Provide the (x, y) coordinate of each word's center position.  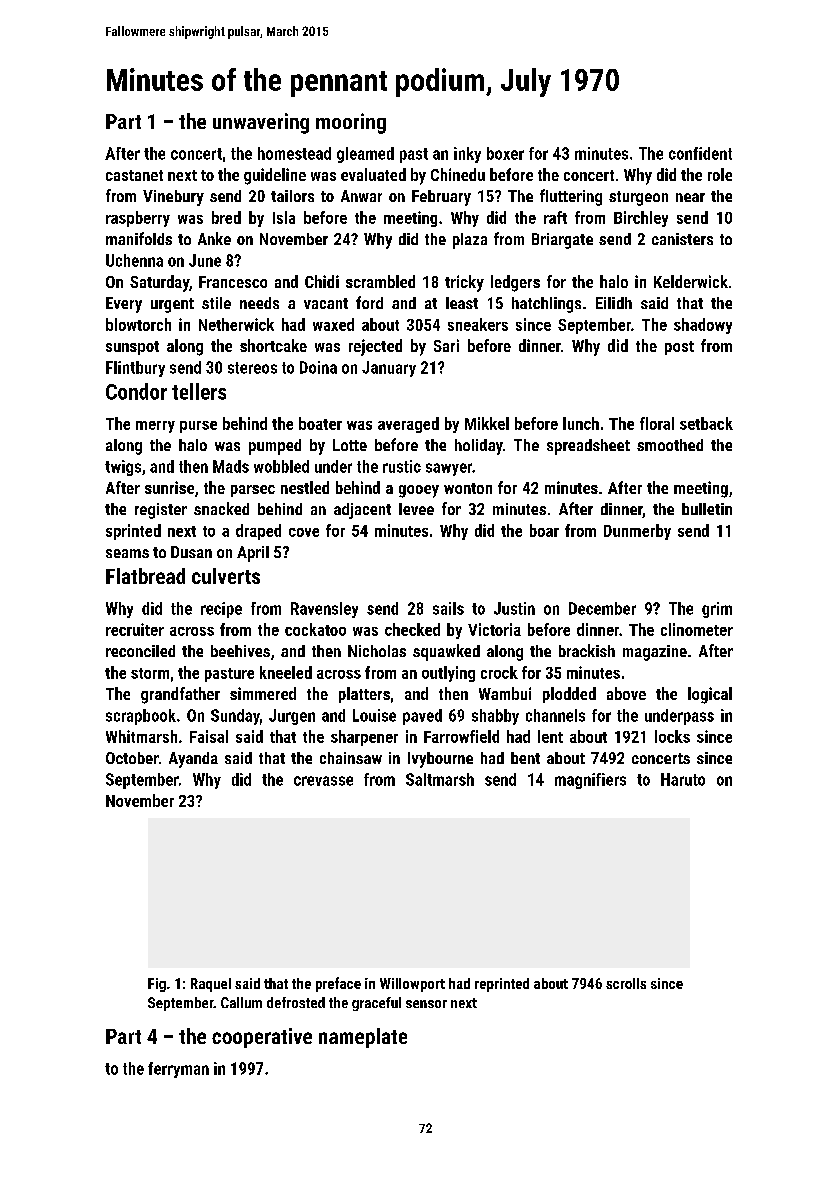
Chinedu (458, 174)
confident (700, 153)
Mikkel (487, 423)
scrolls (626, 983)
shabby (495, 717)
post (679, 348)
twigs (123, 468)
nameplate (363, 1038)
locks (672, 736)
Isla (284, 217)
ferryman (178, 1070)
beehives (240, 651)
